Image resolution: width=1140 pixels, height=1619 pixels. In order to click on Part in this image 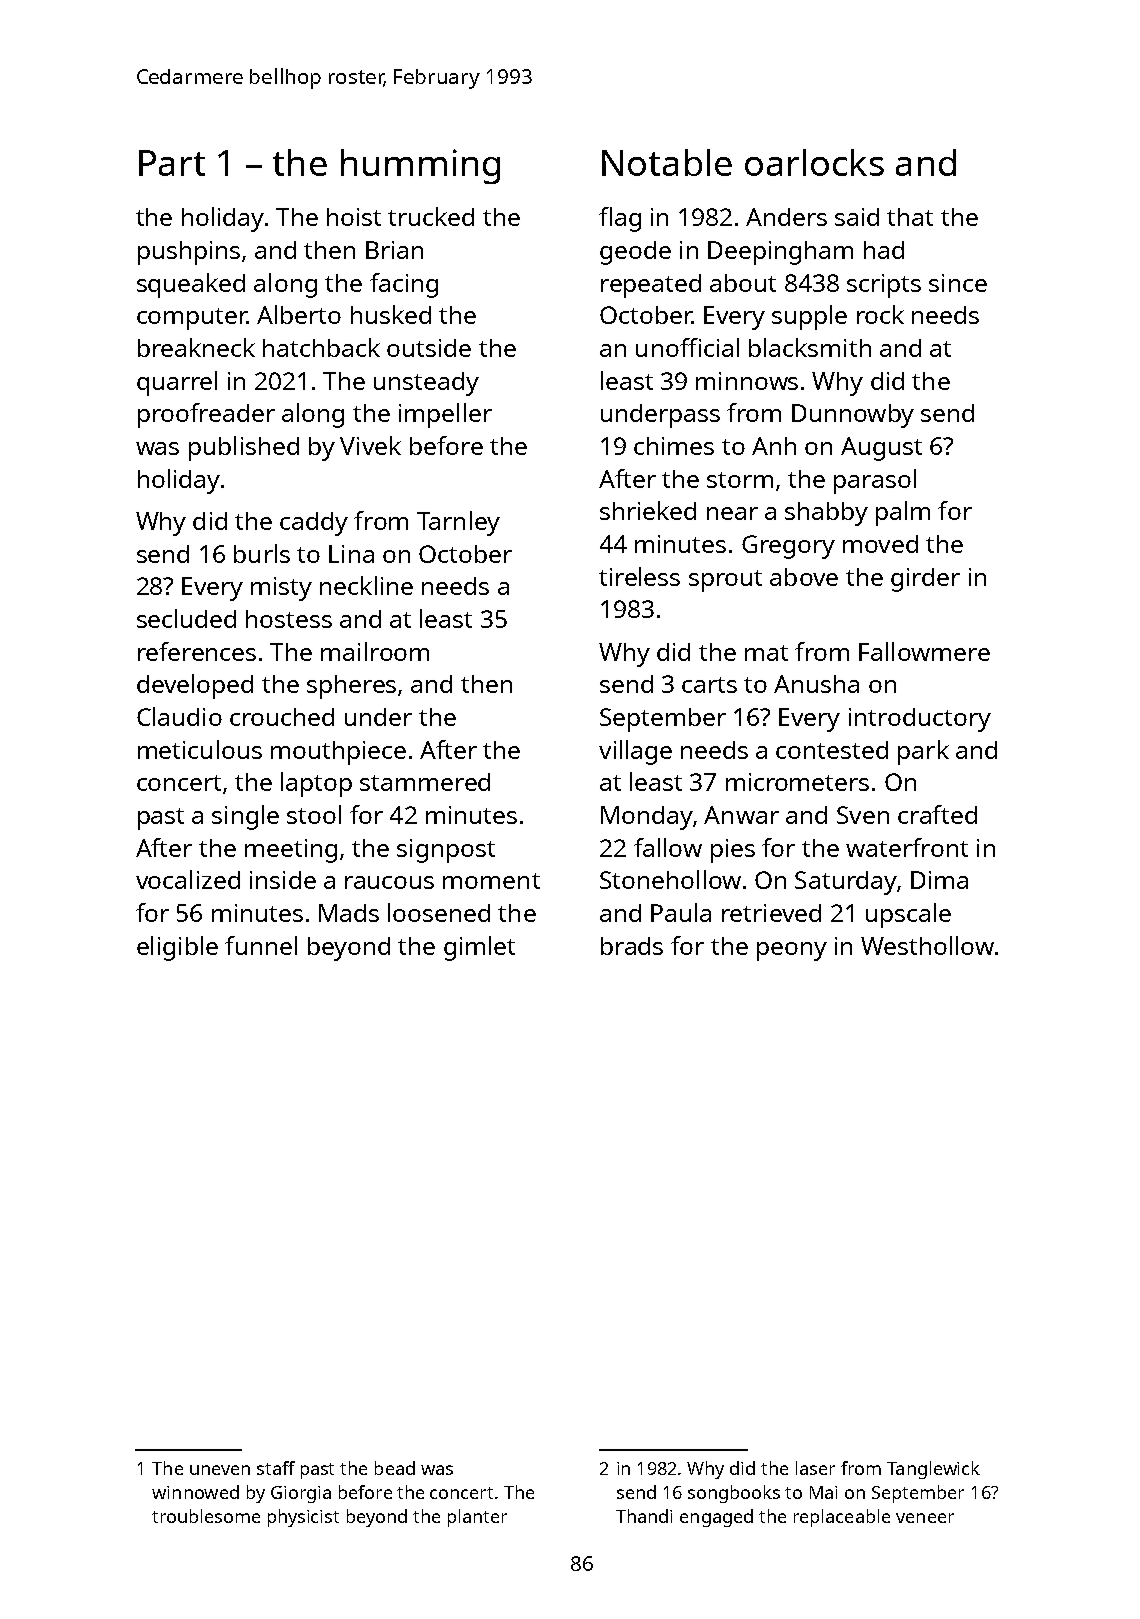, I will do `click(172, 163)`.
